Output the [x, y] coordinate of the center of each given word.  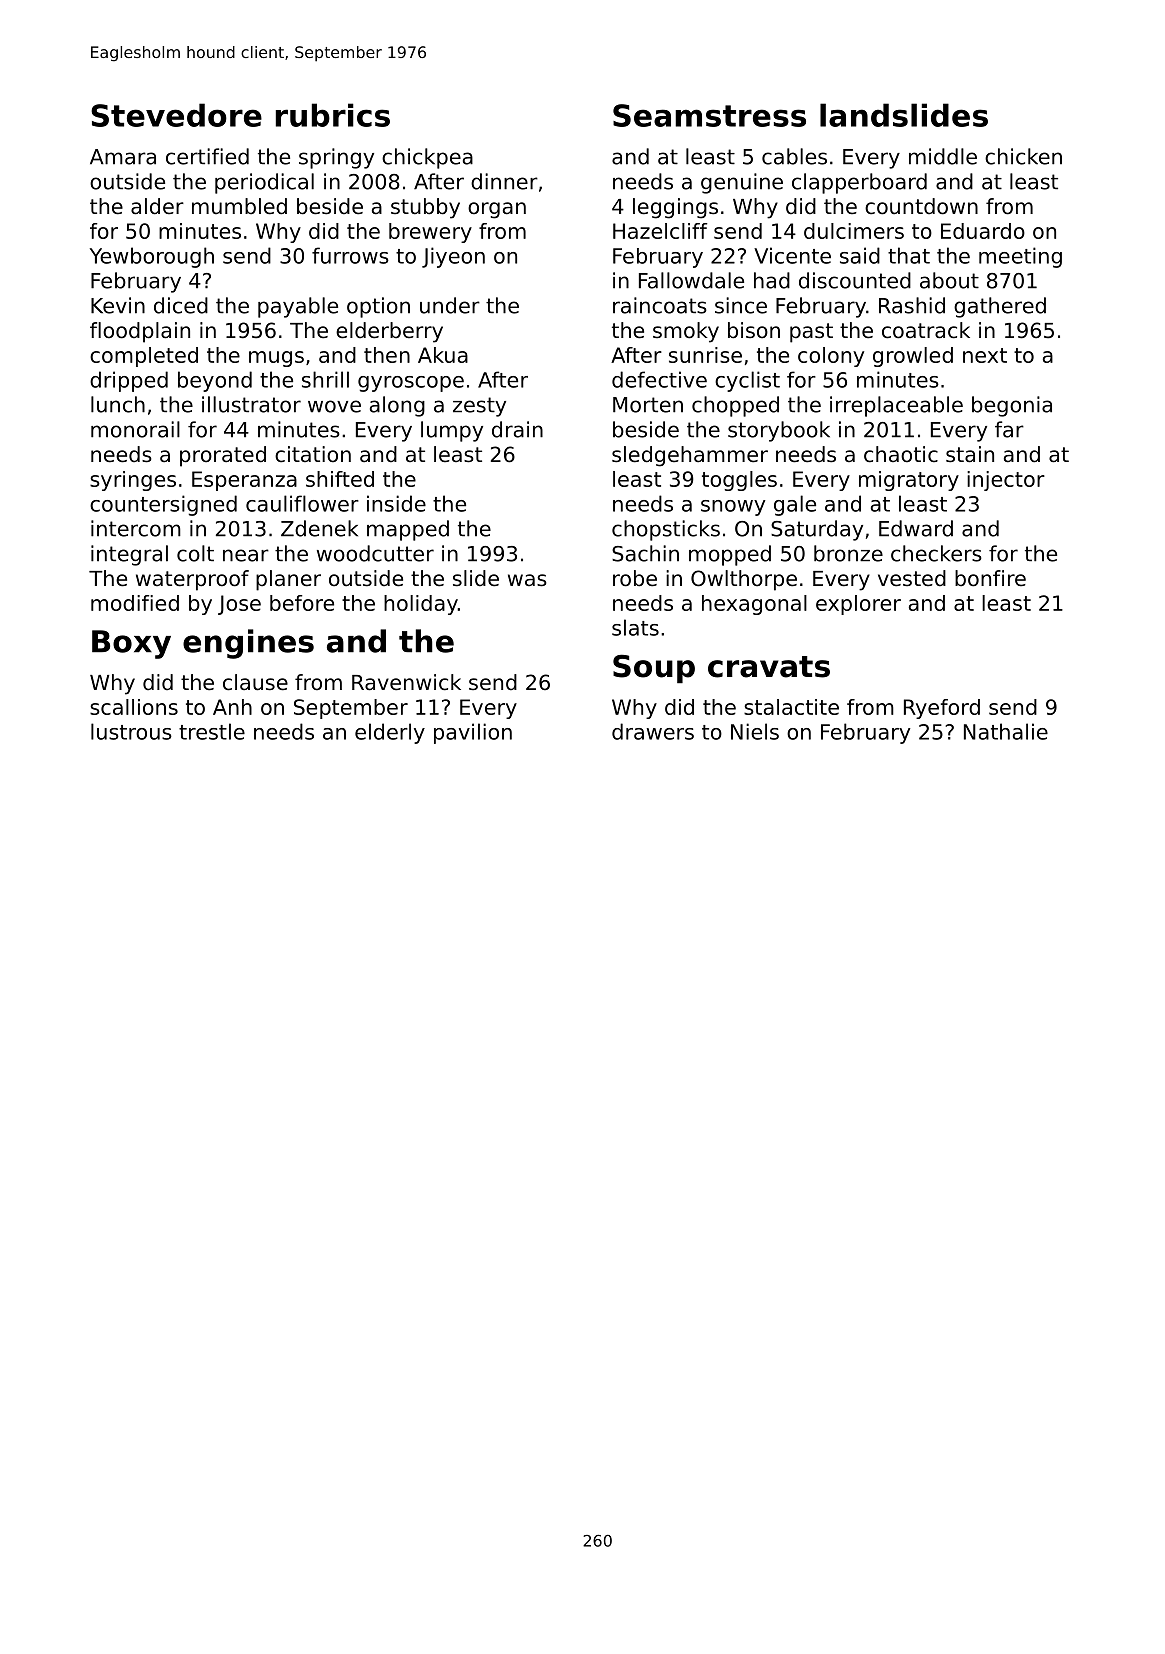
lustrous [131, 731]
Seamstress [709, 115]
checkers [936, 553]
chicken [1023, 156]
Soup [654, 669]
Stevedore [176, 115]
